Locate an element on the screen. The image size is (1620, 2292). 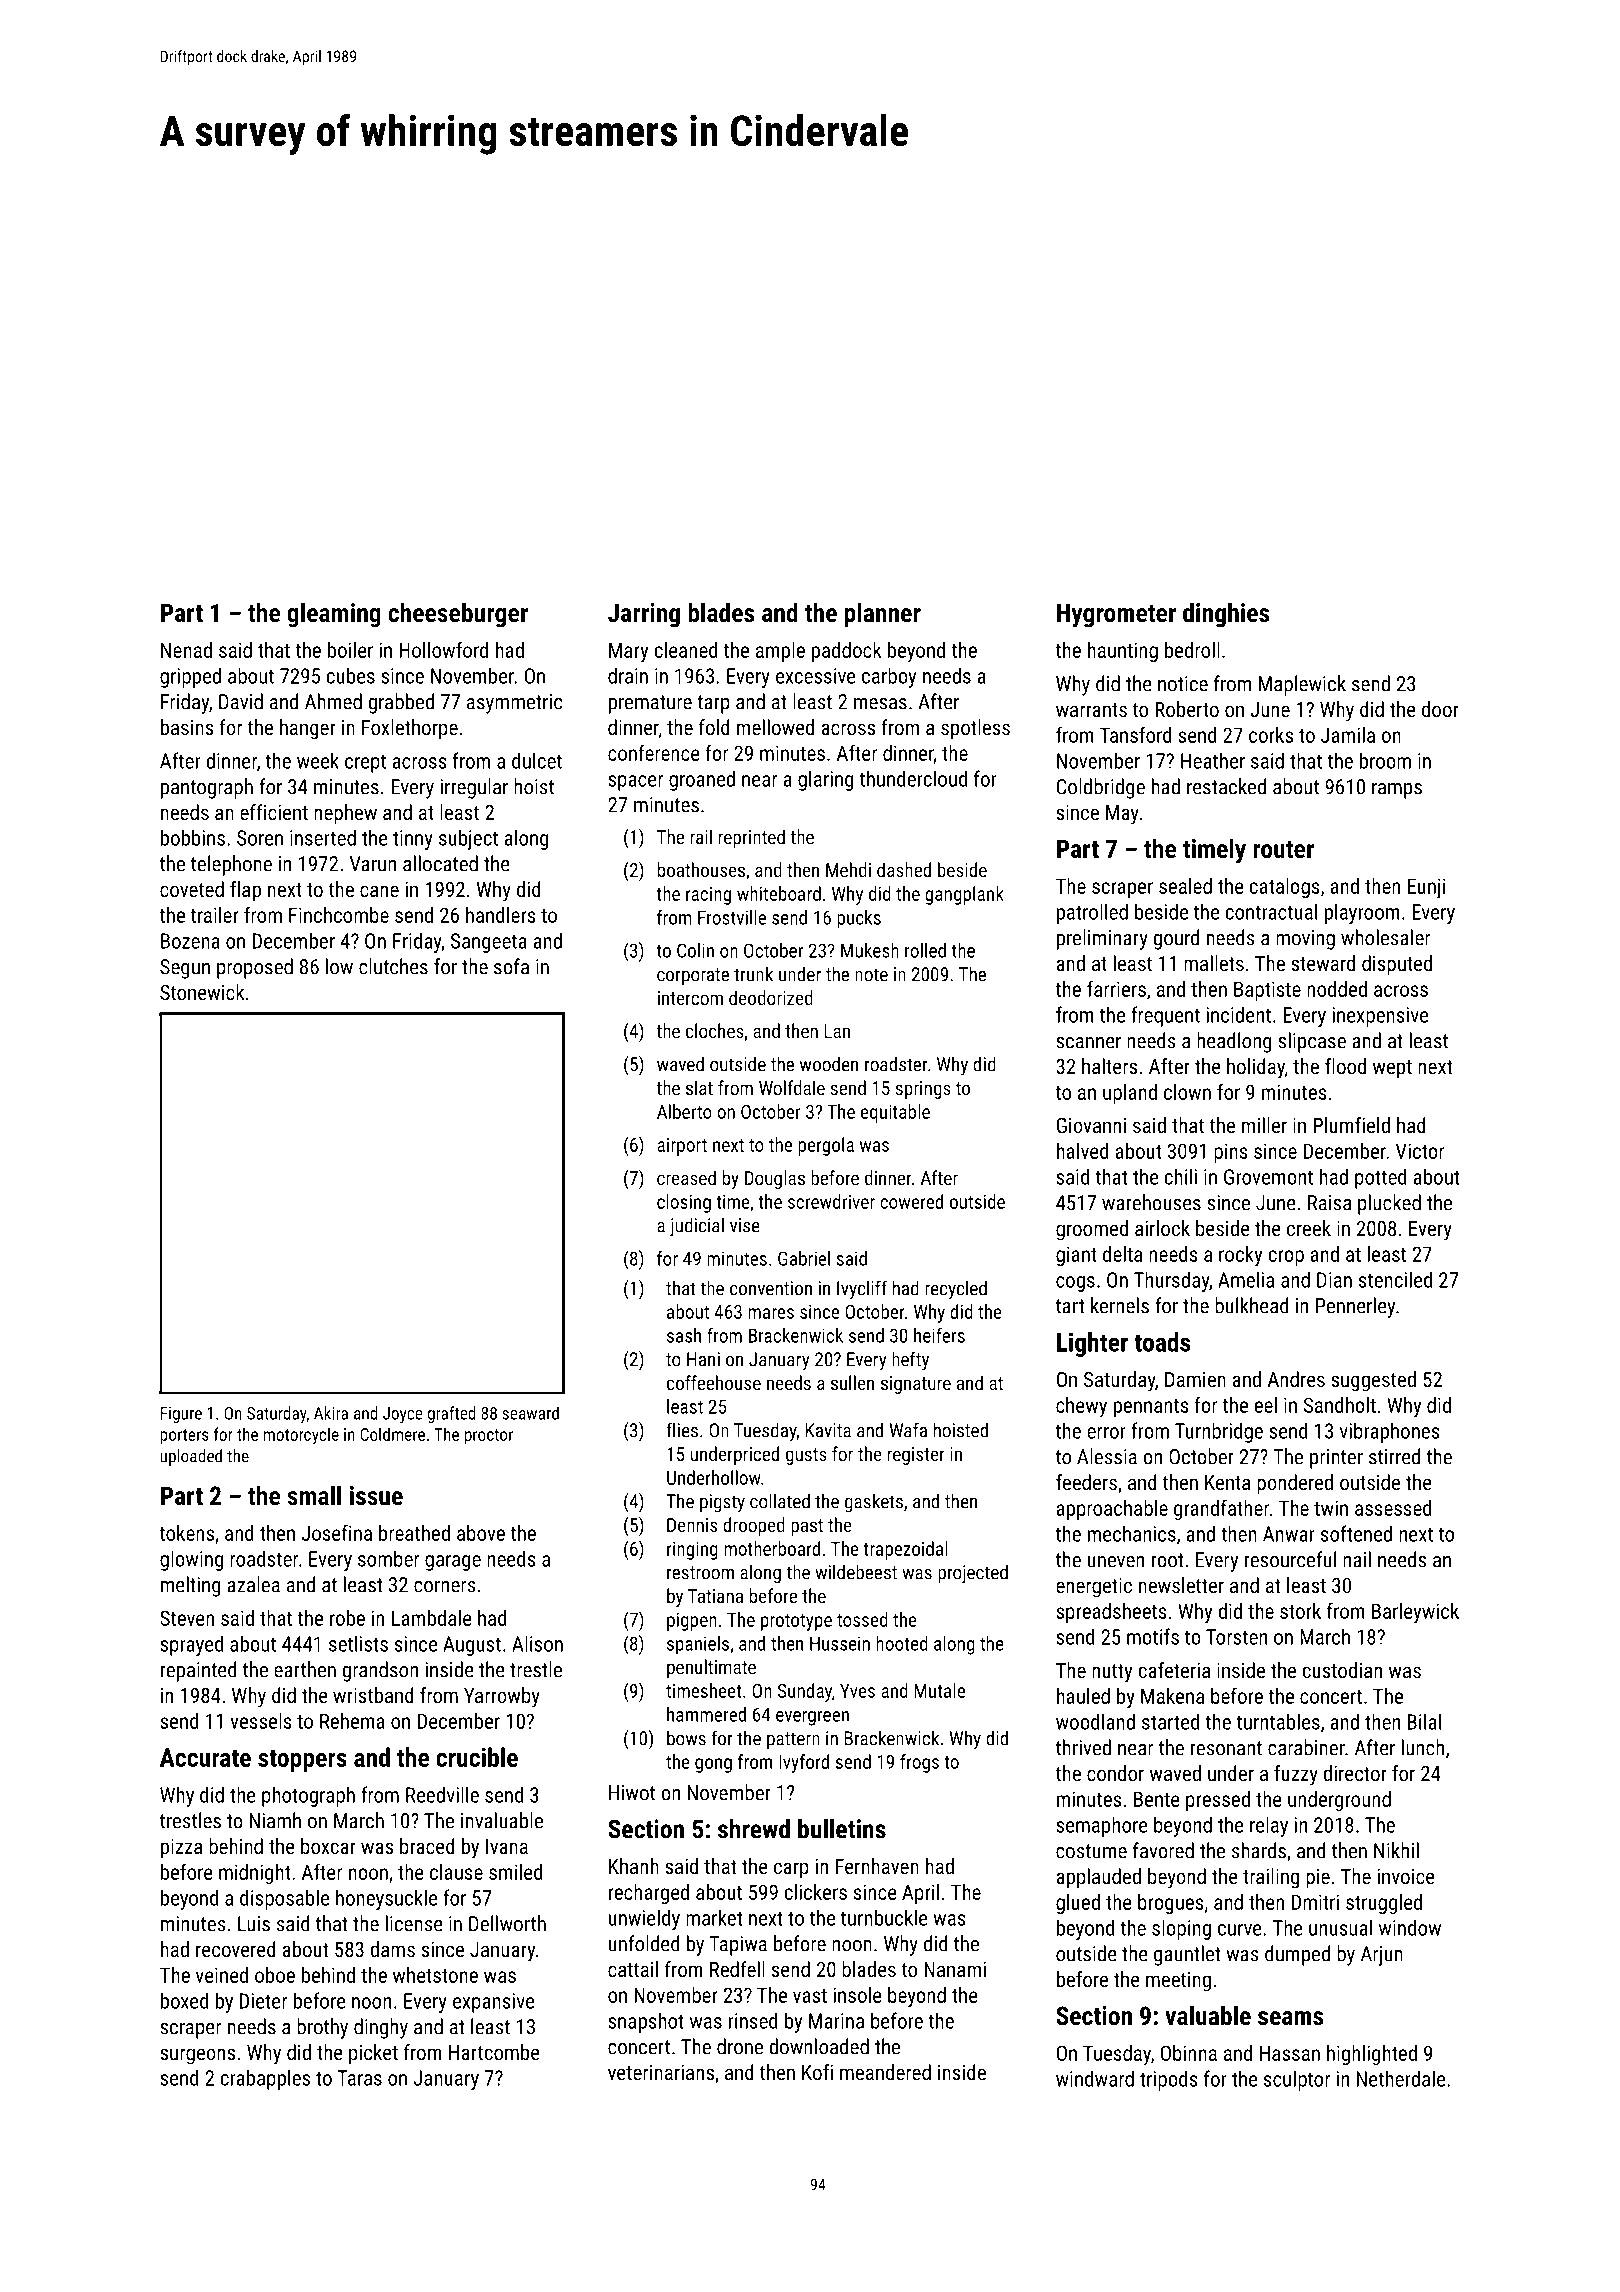
dinghies is located at coordinates (1226, 615).
